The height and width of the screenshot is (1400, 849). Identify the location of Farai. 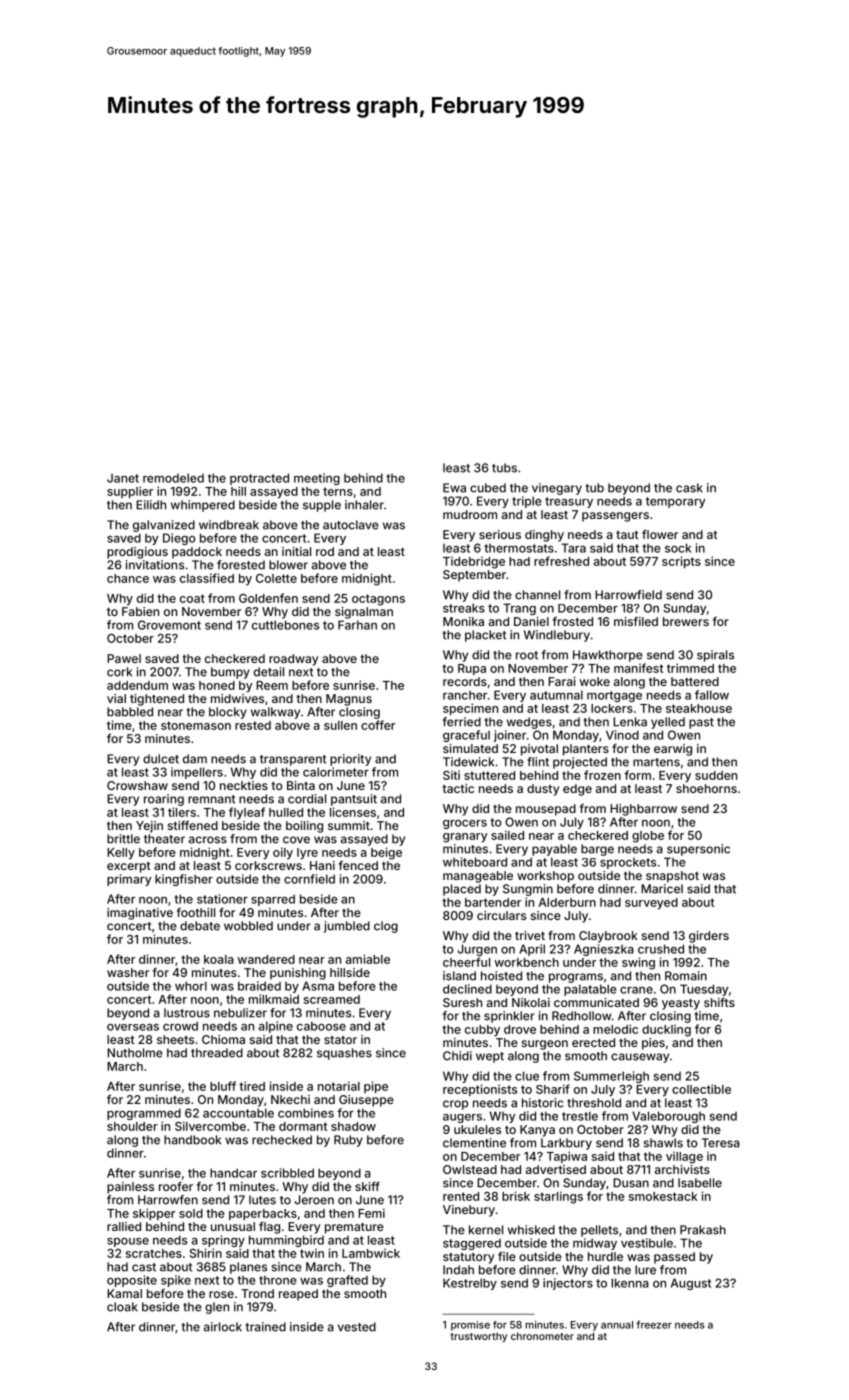
(562, 681).
